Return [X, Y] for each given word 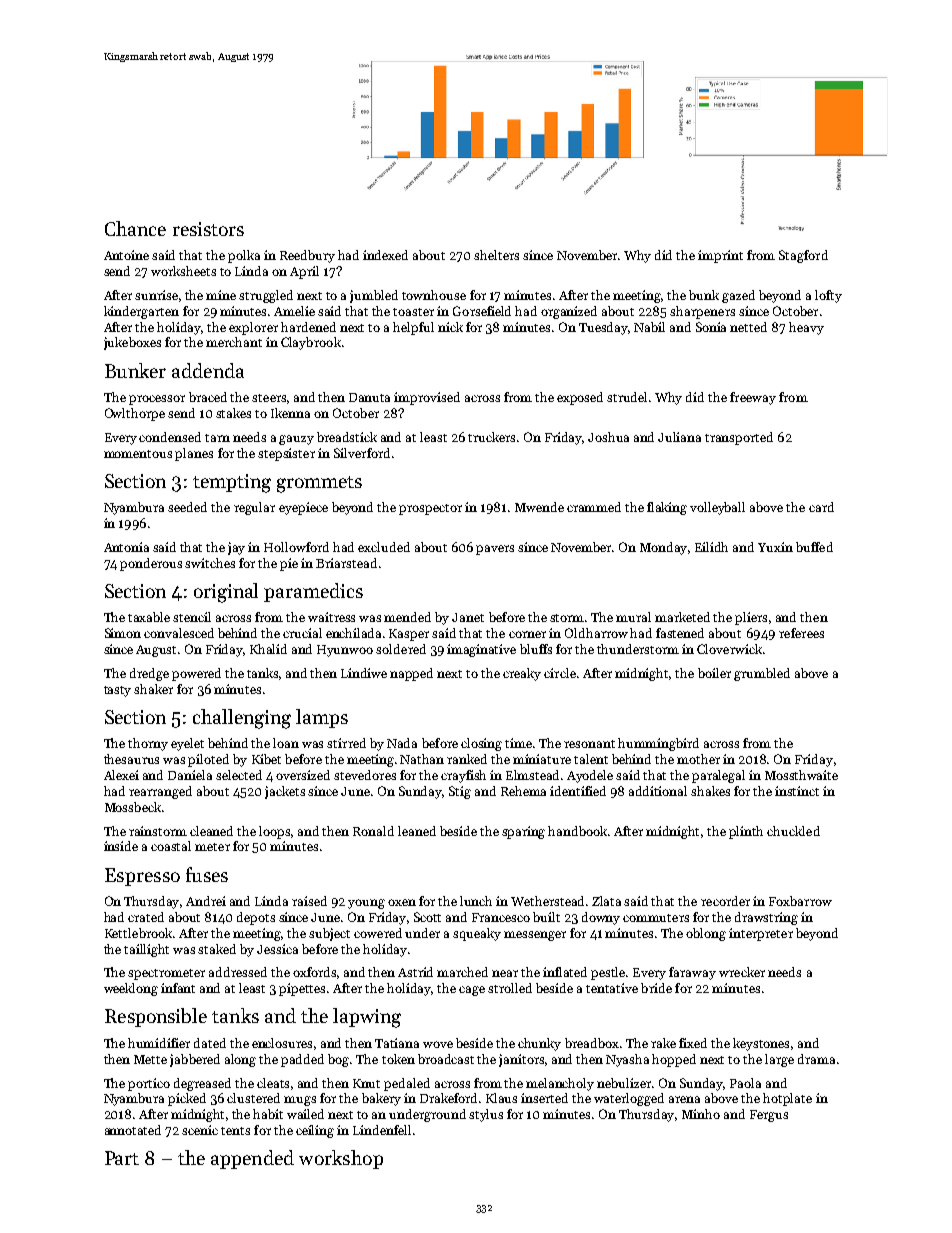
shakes [710, 791]
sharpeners [702, 312]
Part [122, 1158]
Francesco [501, 917]
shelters [496, 255]
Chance [135, 228]
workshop [341, 1159]
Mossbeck [133, 807]
